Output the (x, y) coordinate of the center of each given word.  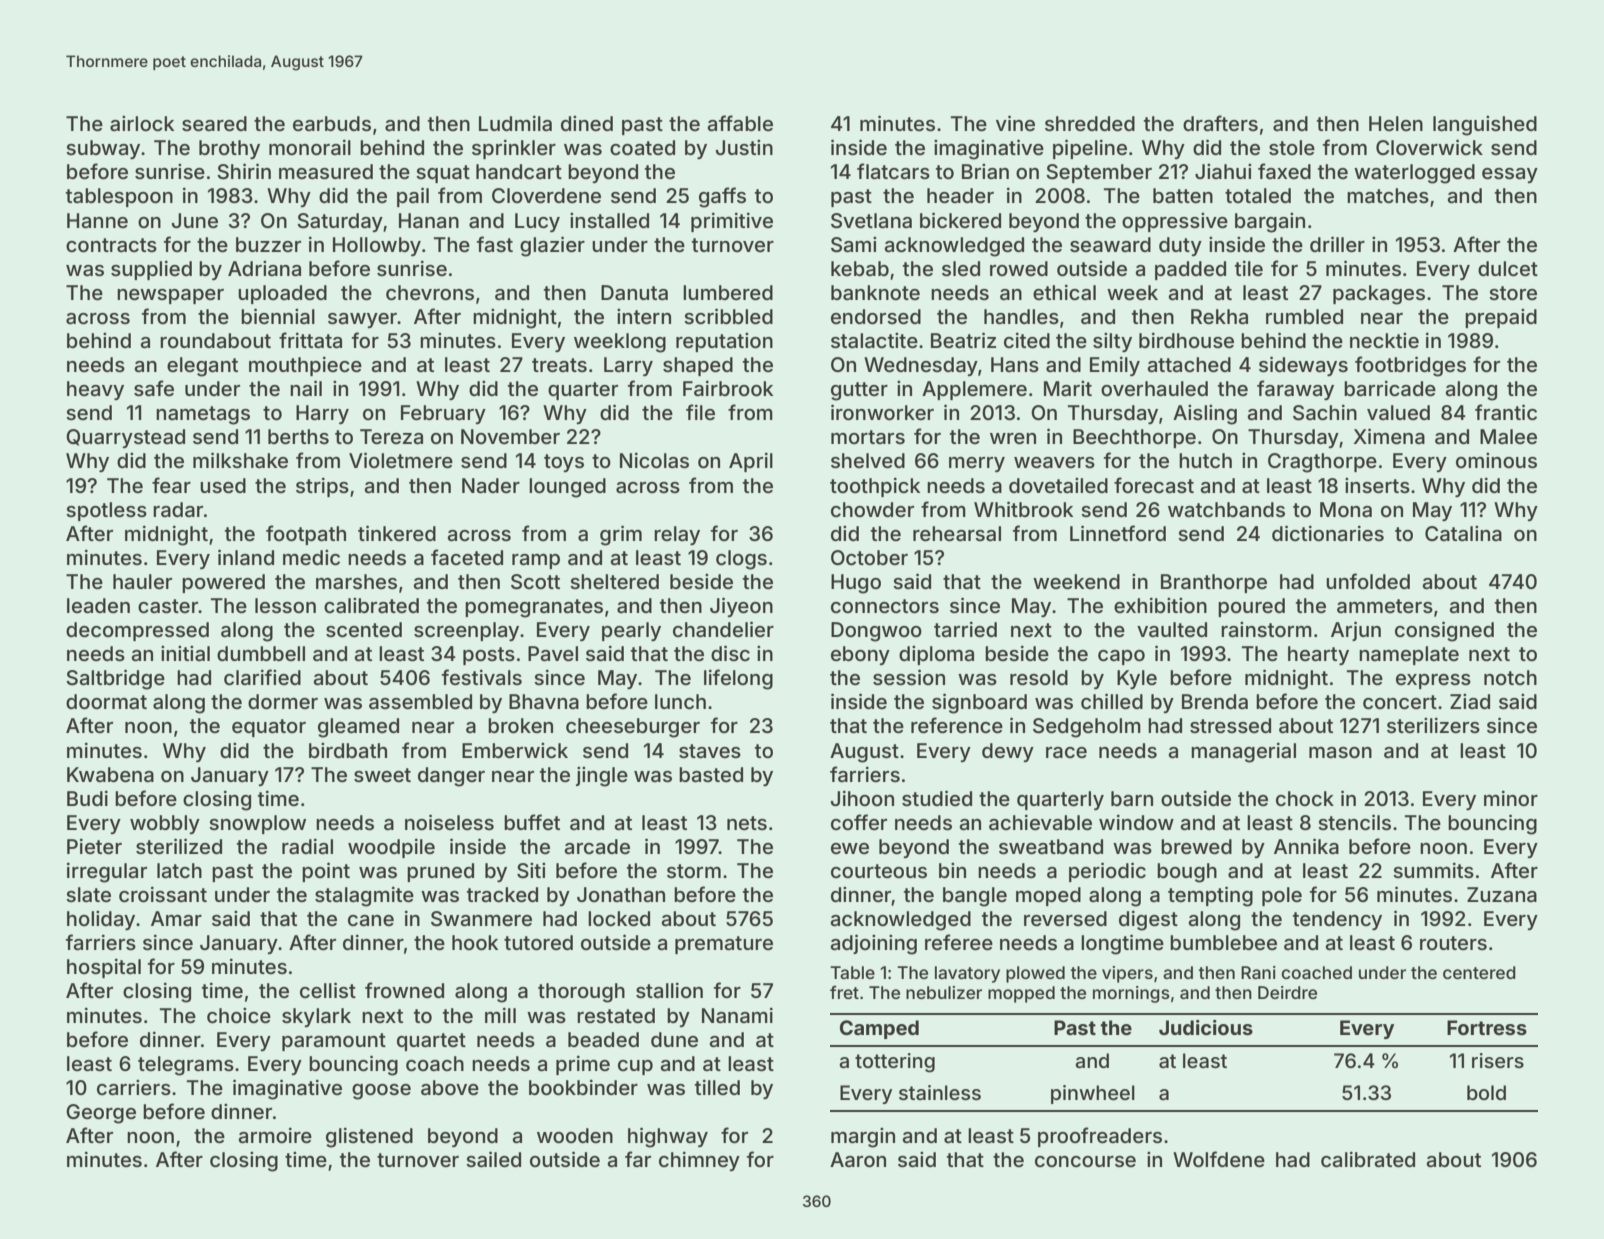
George (101, 1114)
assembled (420, 701)
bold (1486, 1092)
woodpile (391, 848)
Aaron (858, 1159)
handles (1021, 317)
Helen (1396, 123)
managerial (1243, 752)
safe (154, 388)
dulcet (1508, 268)
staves (710, 751)
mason (1340, 753)
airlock (142, 123)
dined (587, 123)
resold (1039, 677)
